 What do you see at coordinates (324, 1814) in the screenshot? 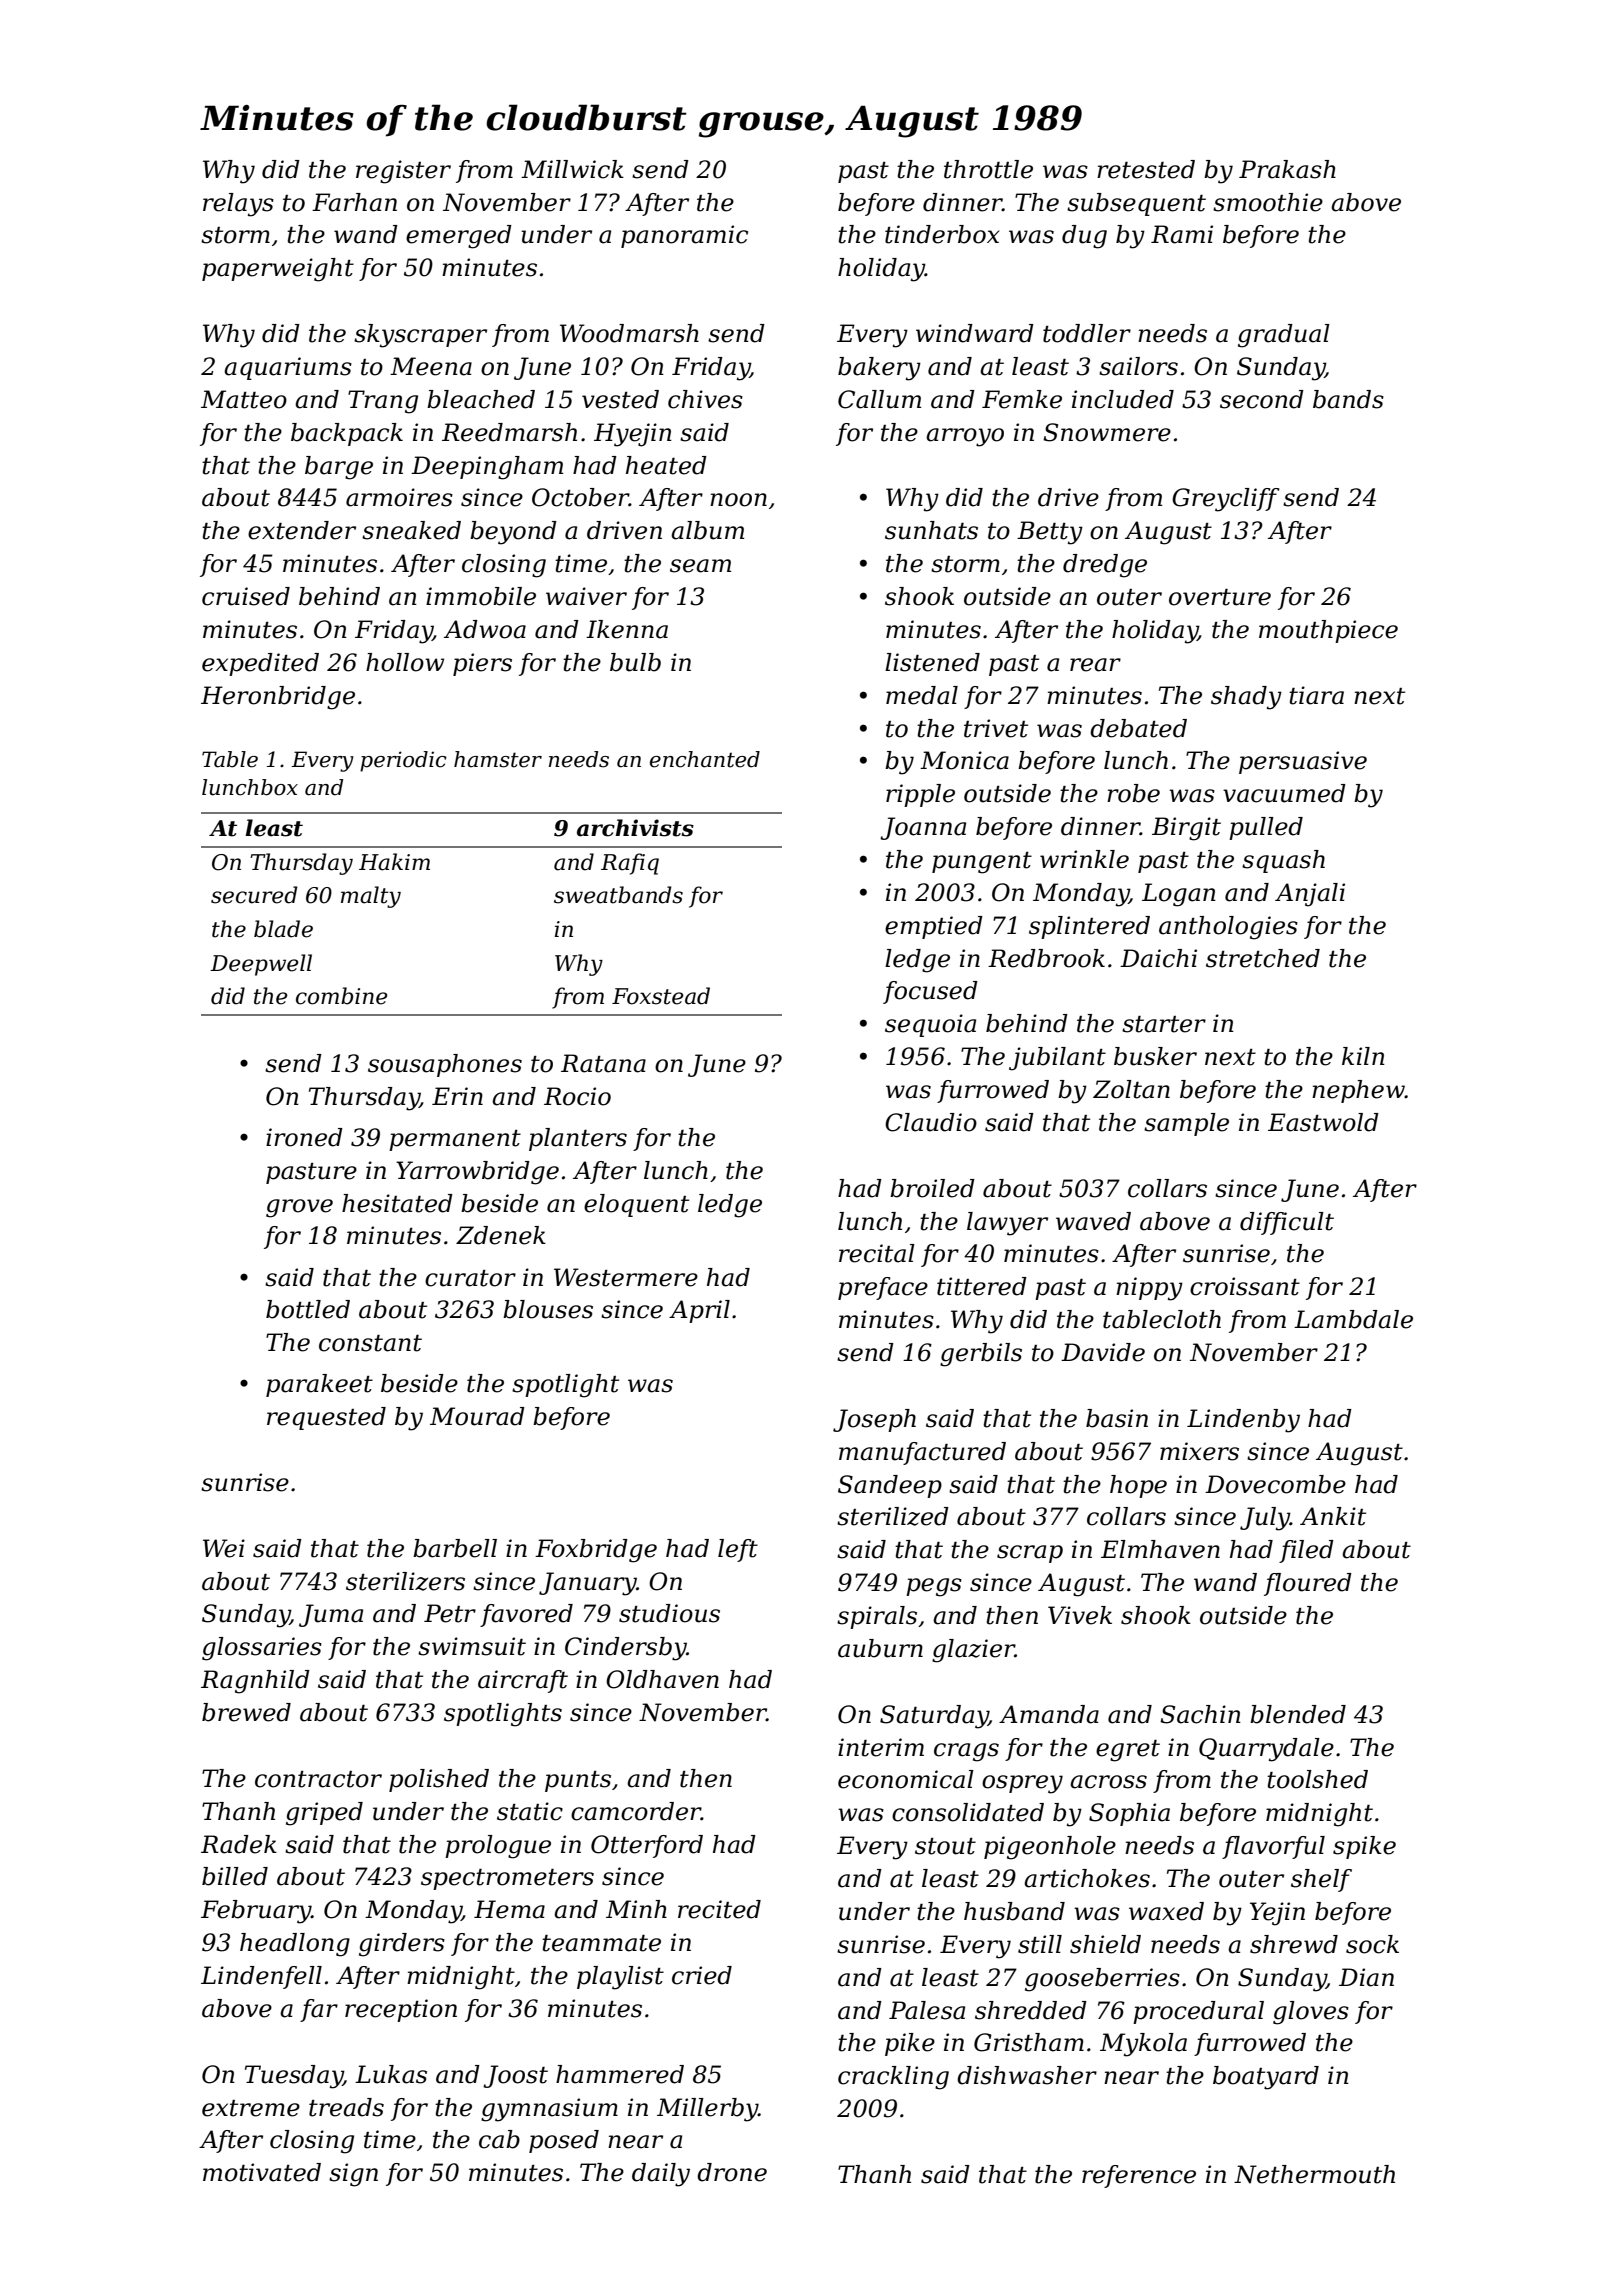
I see `griped` at bounding box center [324, 1814].
